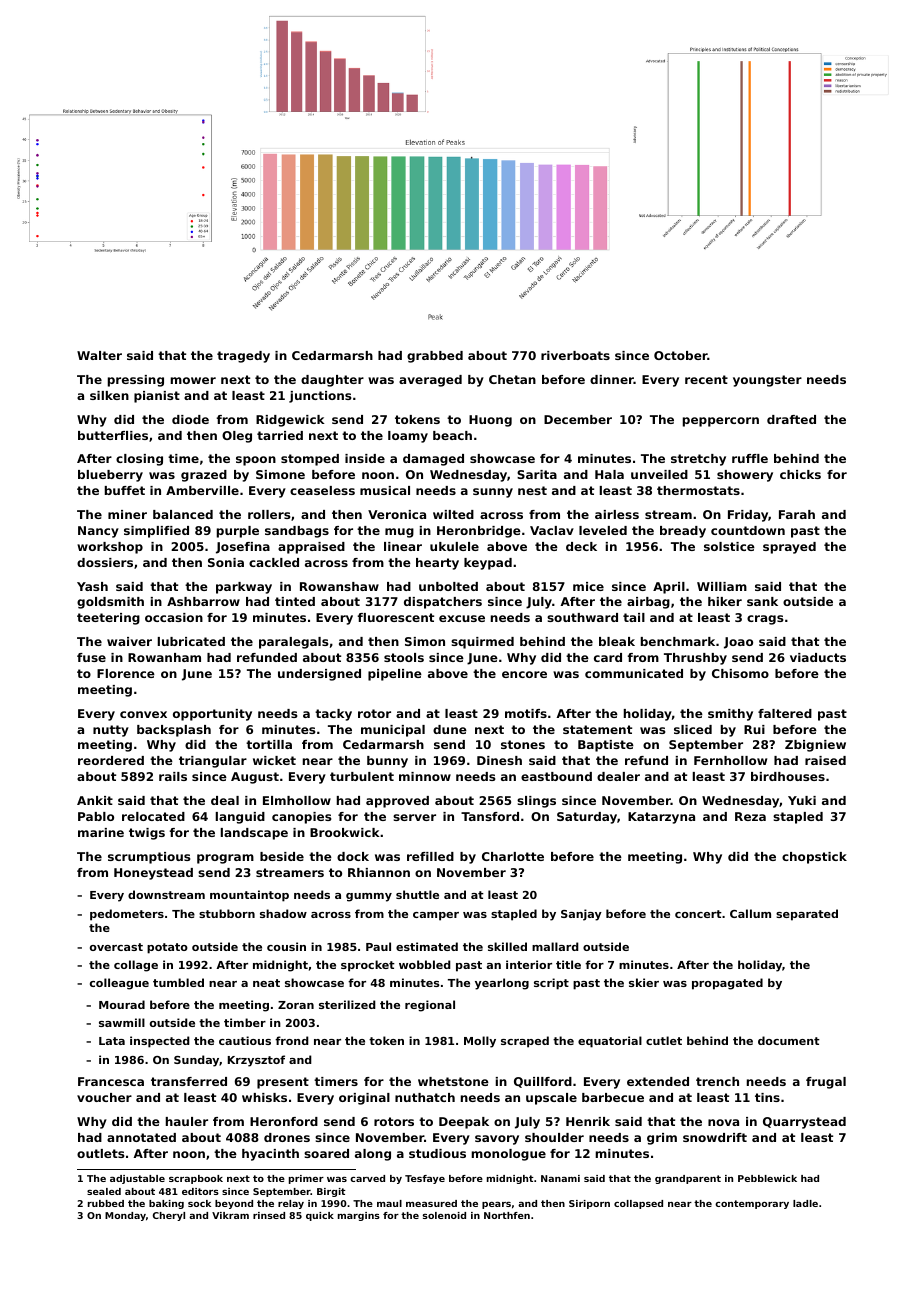  What do you see at coordinates (448, 586) in the screenshot?
I see `unbolted` at bounding box center [448, 586].
